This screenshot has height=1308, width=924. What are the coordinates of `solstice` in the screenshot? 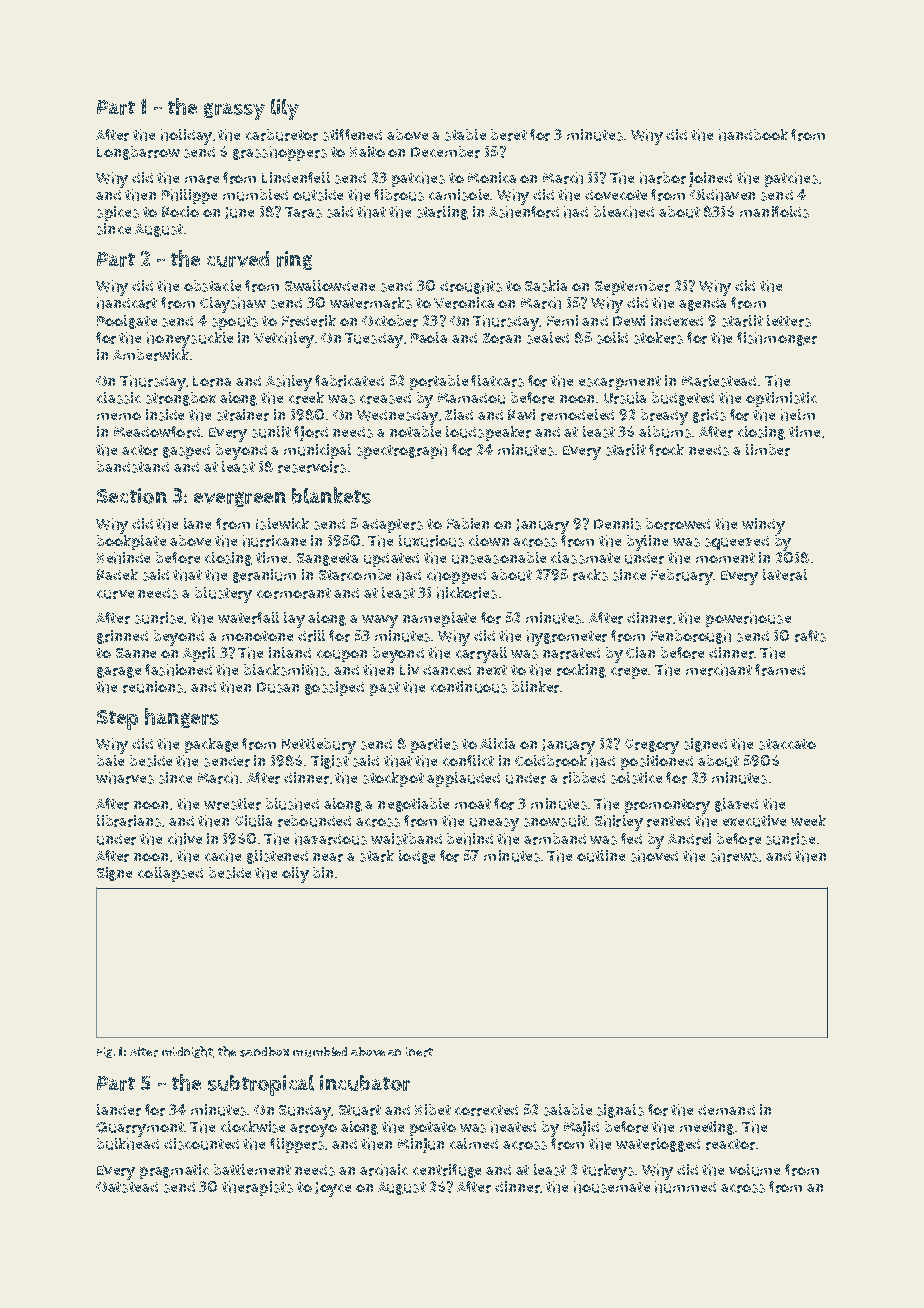 It's located at (636, 778).
